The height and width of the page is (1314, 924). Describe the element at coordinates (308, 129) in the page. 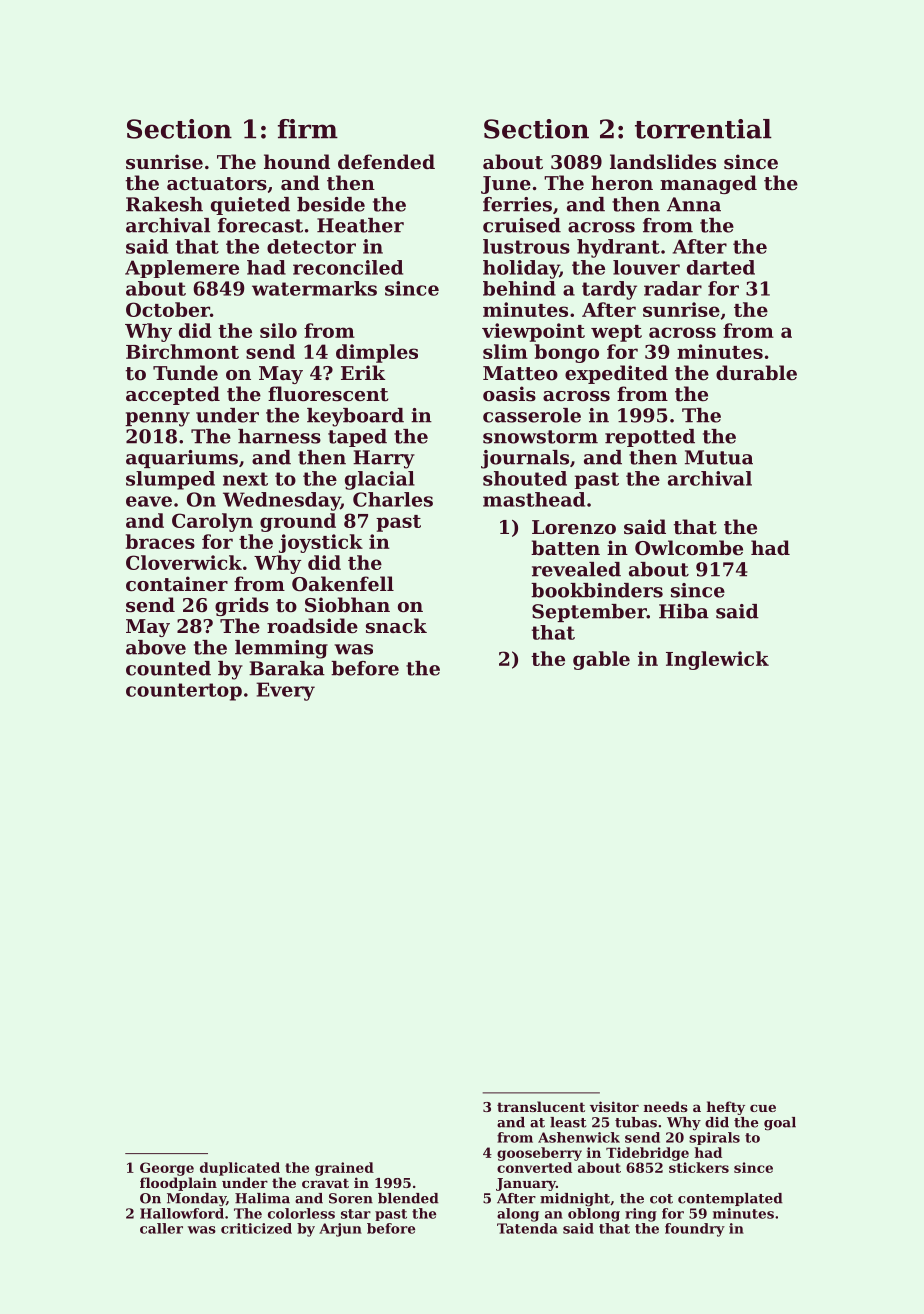

I see `firm` at that location.
